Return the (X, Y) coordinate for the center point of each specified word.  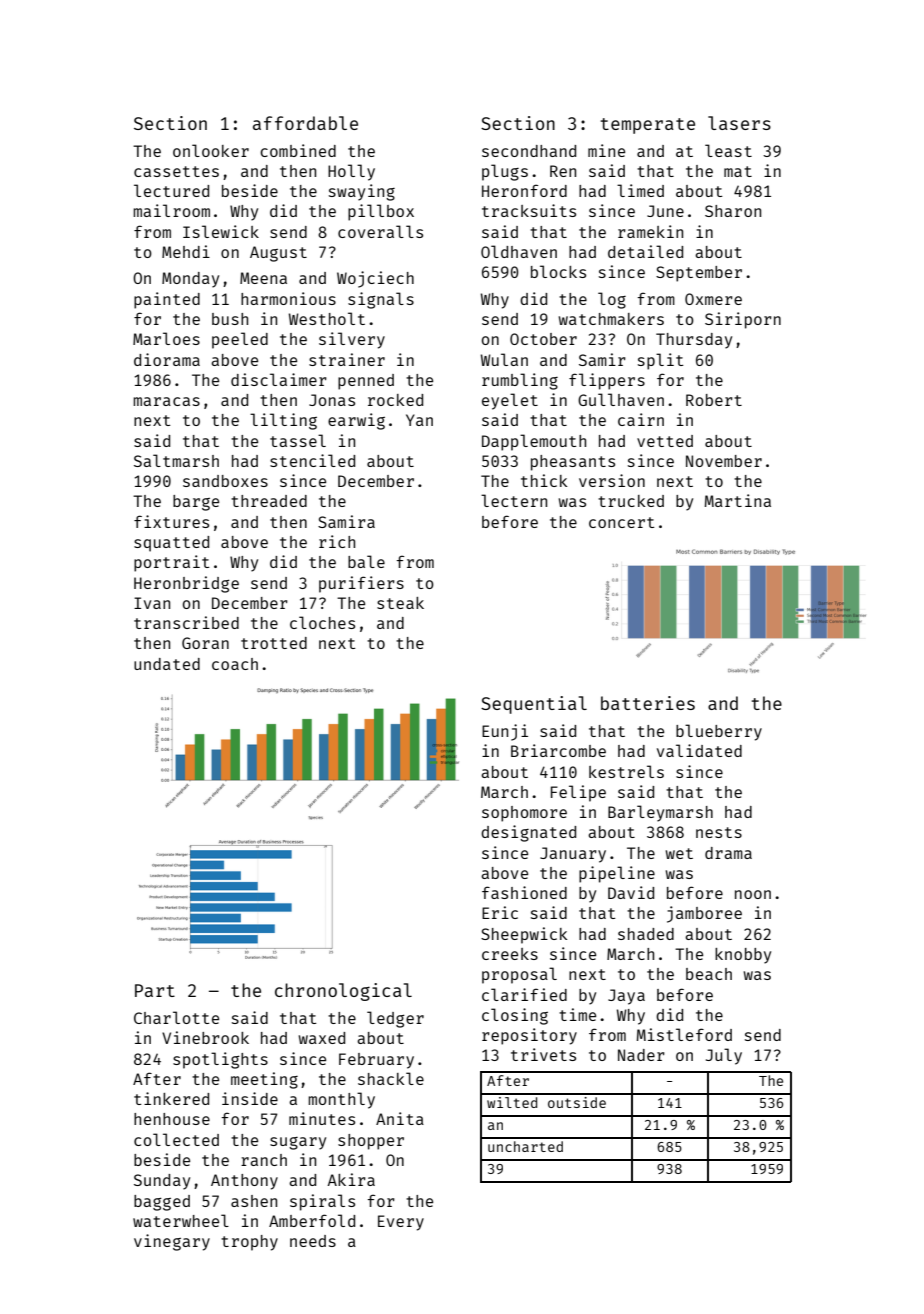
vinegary (172, 1242)
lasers (739, 123)
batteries (648, 703)
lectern (514, 500)
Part (155, 990)
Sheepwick (524, 935)
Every (401, 1223)
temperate (648, 126)
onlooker (211, 150)
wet (679, 853)
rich (337, 541)
